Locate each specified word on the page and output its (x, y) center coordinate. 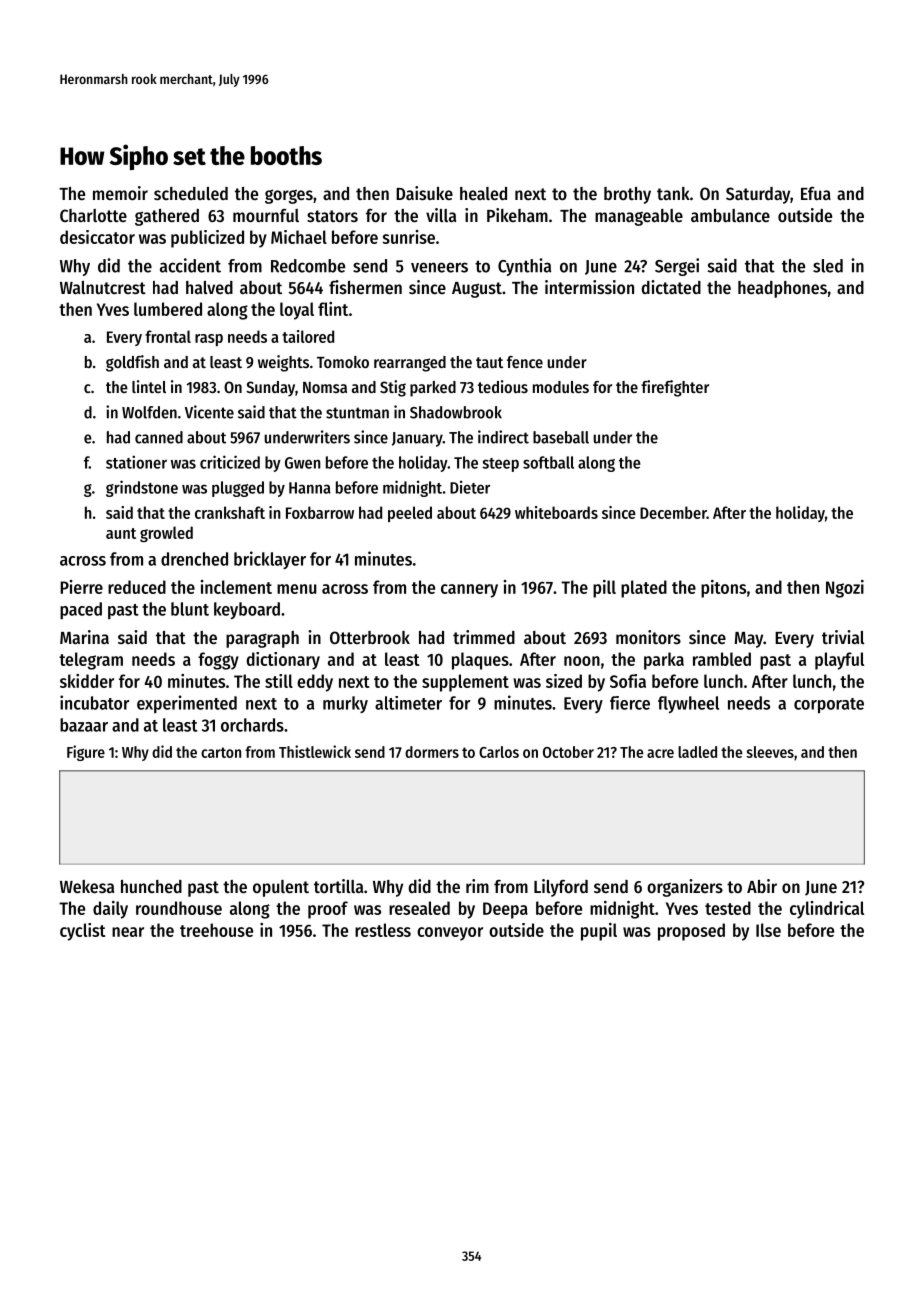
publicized (207, 239)
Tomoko (343, 362)
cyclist (83, 932)
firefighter (675, 388)
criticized (230, 462)
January (417, 439)
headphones (782, 289)
